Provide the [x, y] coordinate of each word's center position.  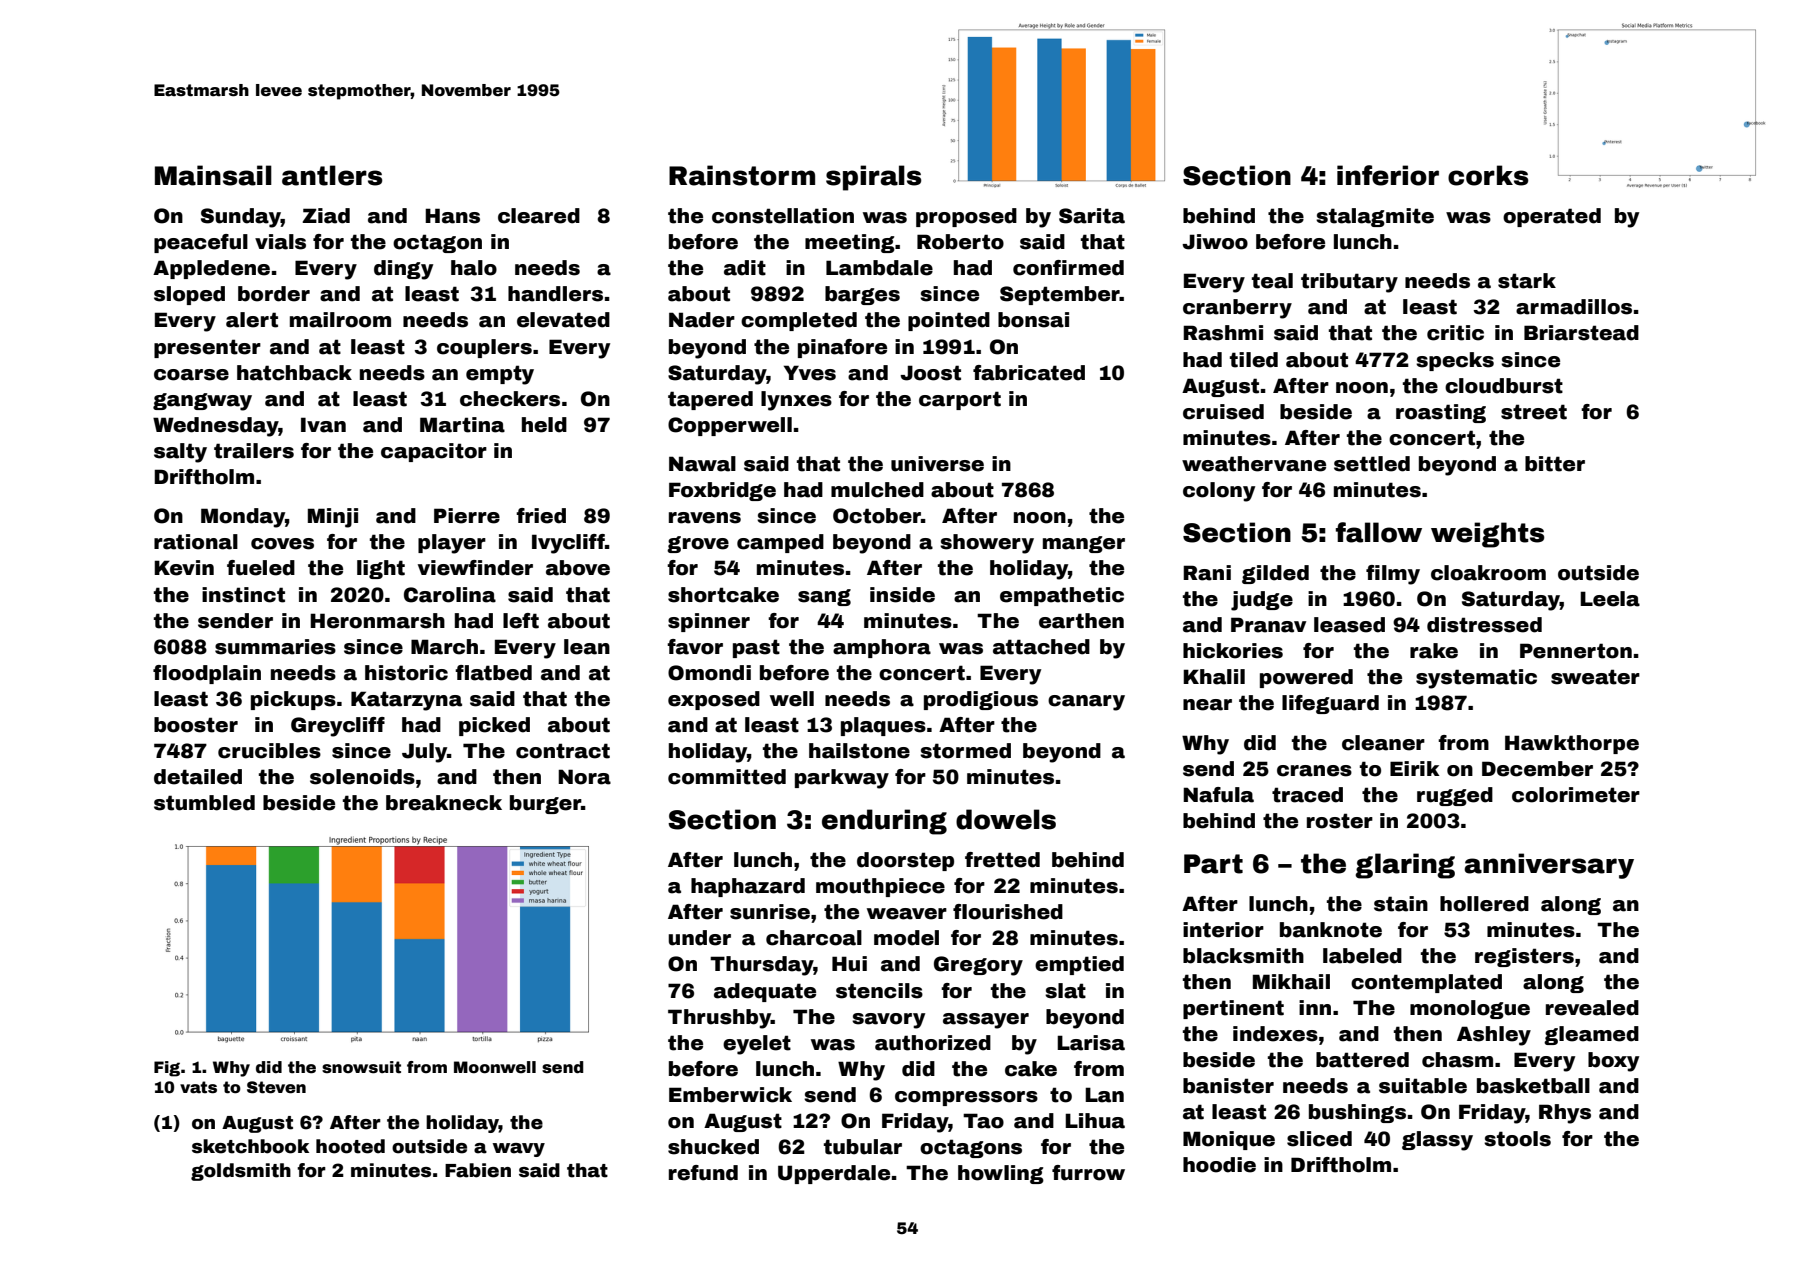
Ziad [326, 216]
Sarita [1092, 216]
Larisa [1091, 1043]
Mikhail [1291, 982]
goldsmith [241, 1172]
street [1534, 412]
